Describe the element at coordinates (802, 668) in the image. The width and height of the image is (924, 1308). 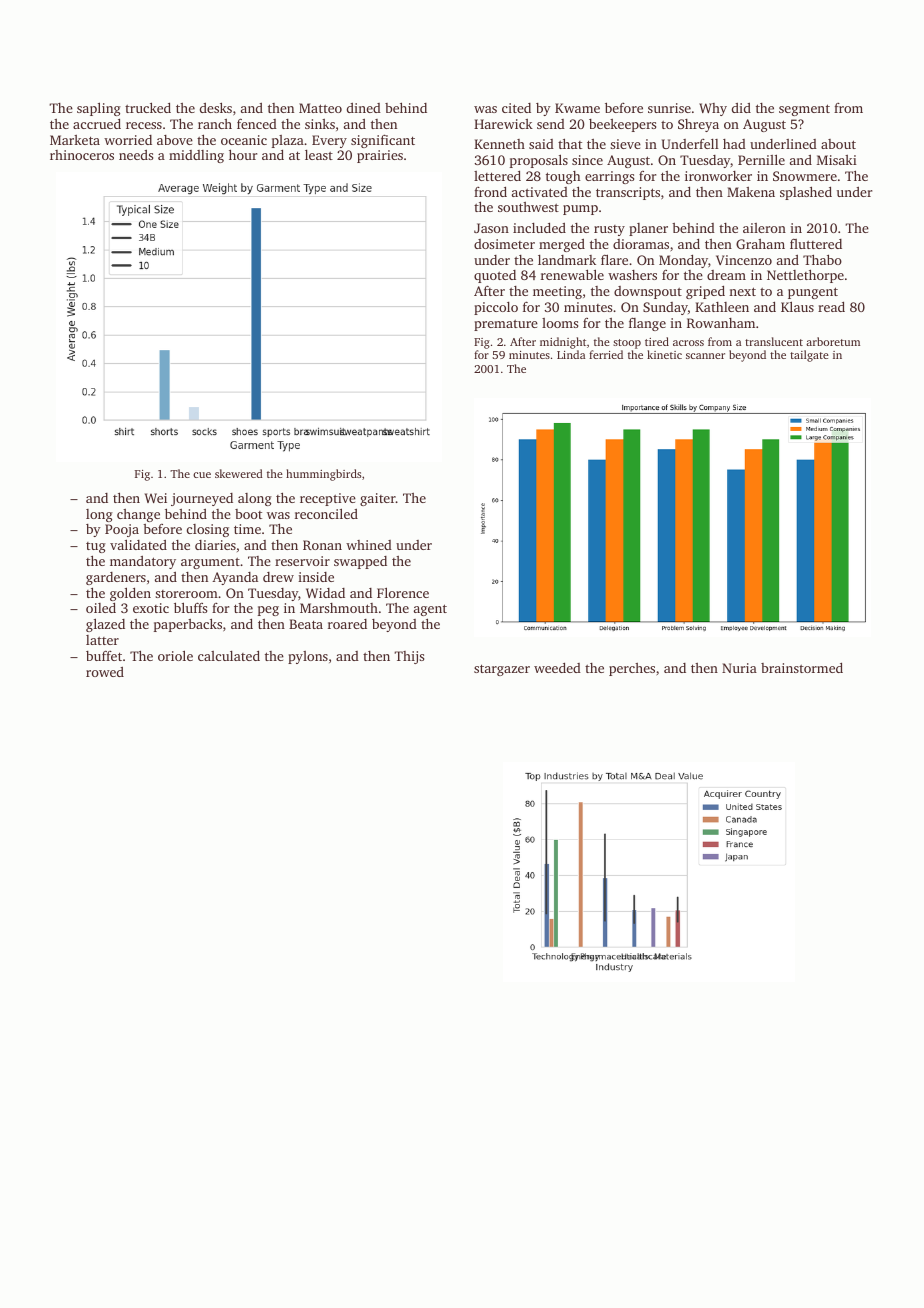
I see `brainstormed` at that location.
